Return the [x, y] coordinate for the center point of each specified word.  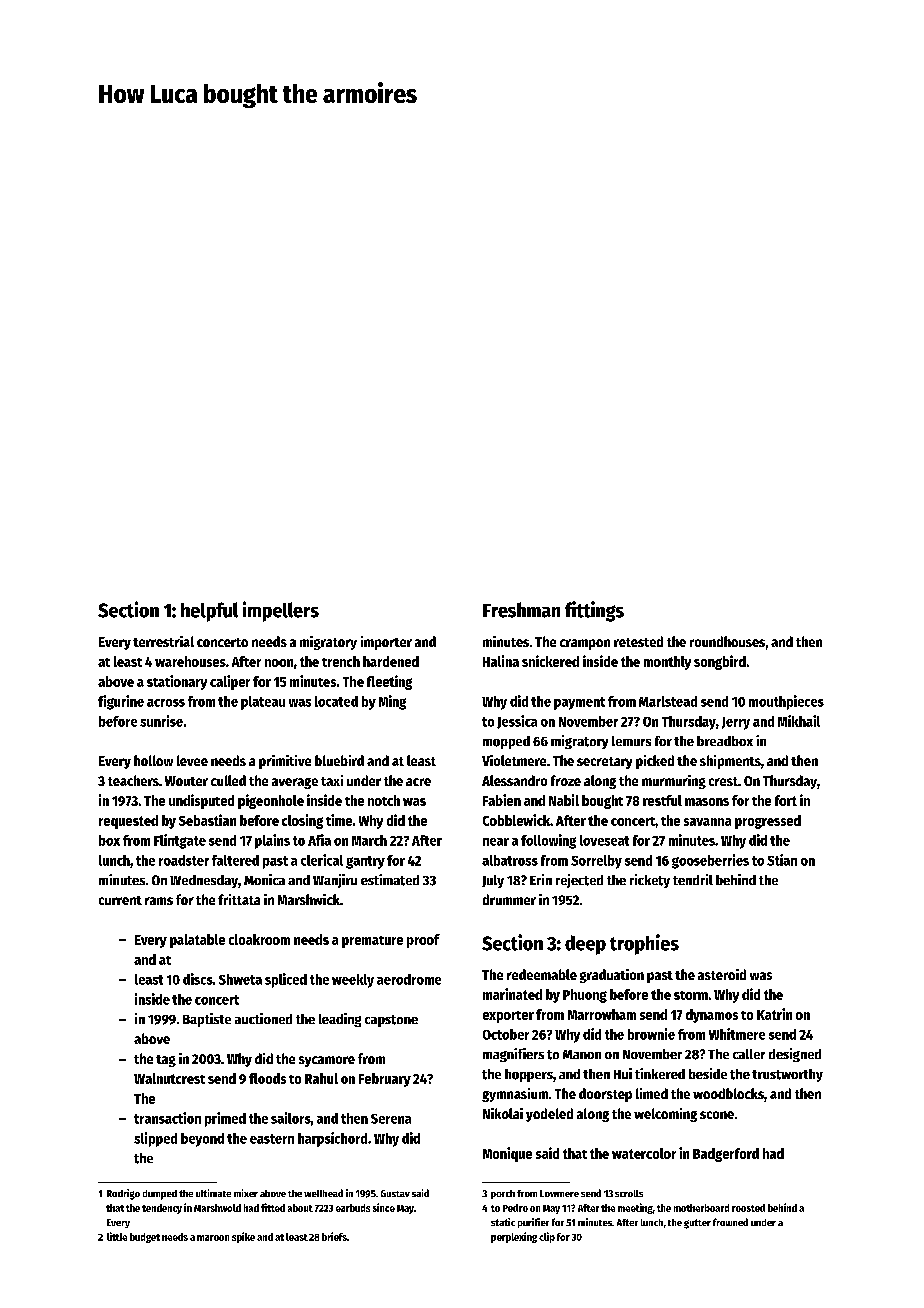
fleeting [389, 682]
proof [423, 941]
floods [267, 1078]
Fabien [502, 800]
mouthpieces [786, 702]
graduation [612, 976]
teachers [133, 780]
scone [717, 1115]
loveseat [604, 840]
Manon [582, 1054]
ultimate [213, 1193]
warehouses [190, 661]
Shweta [240, 979]
